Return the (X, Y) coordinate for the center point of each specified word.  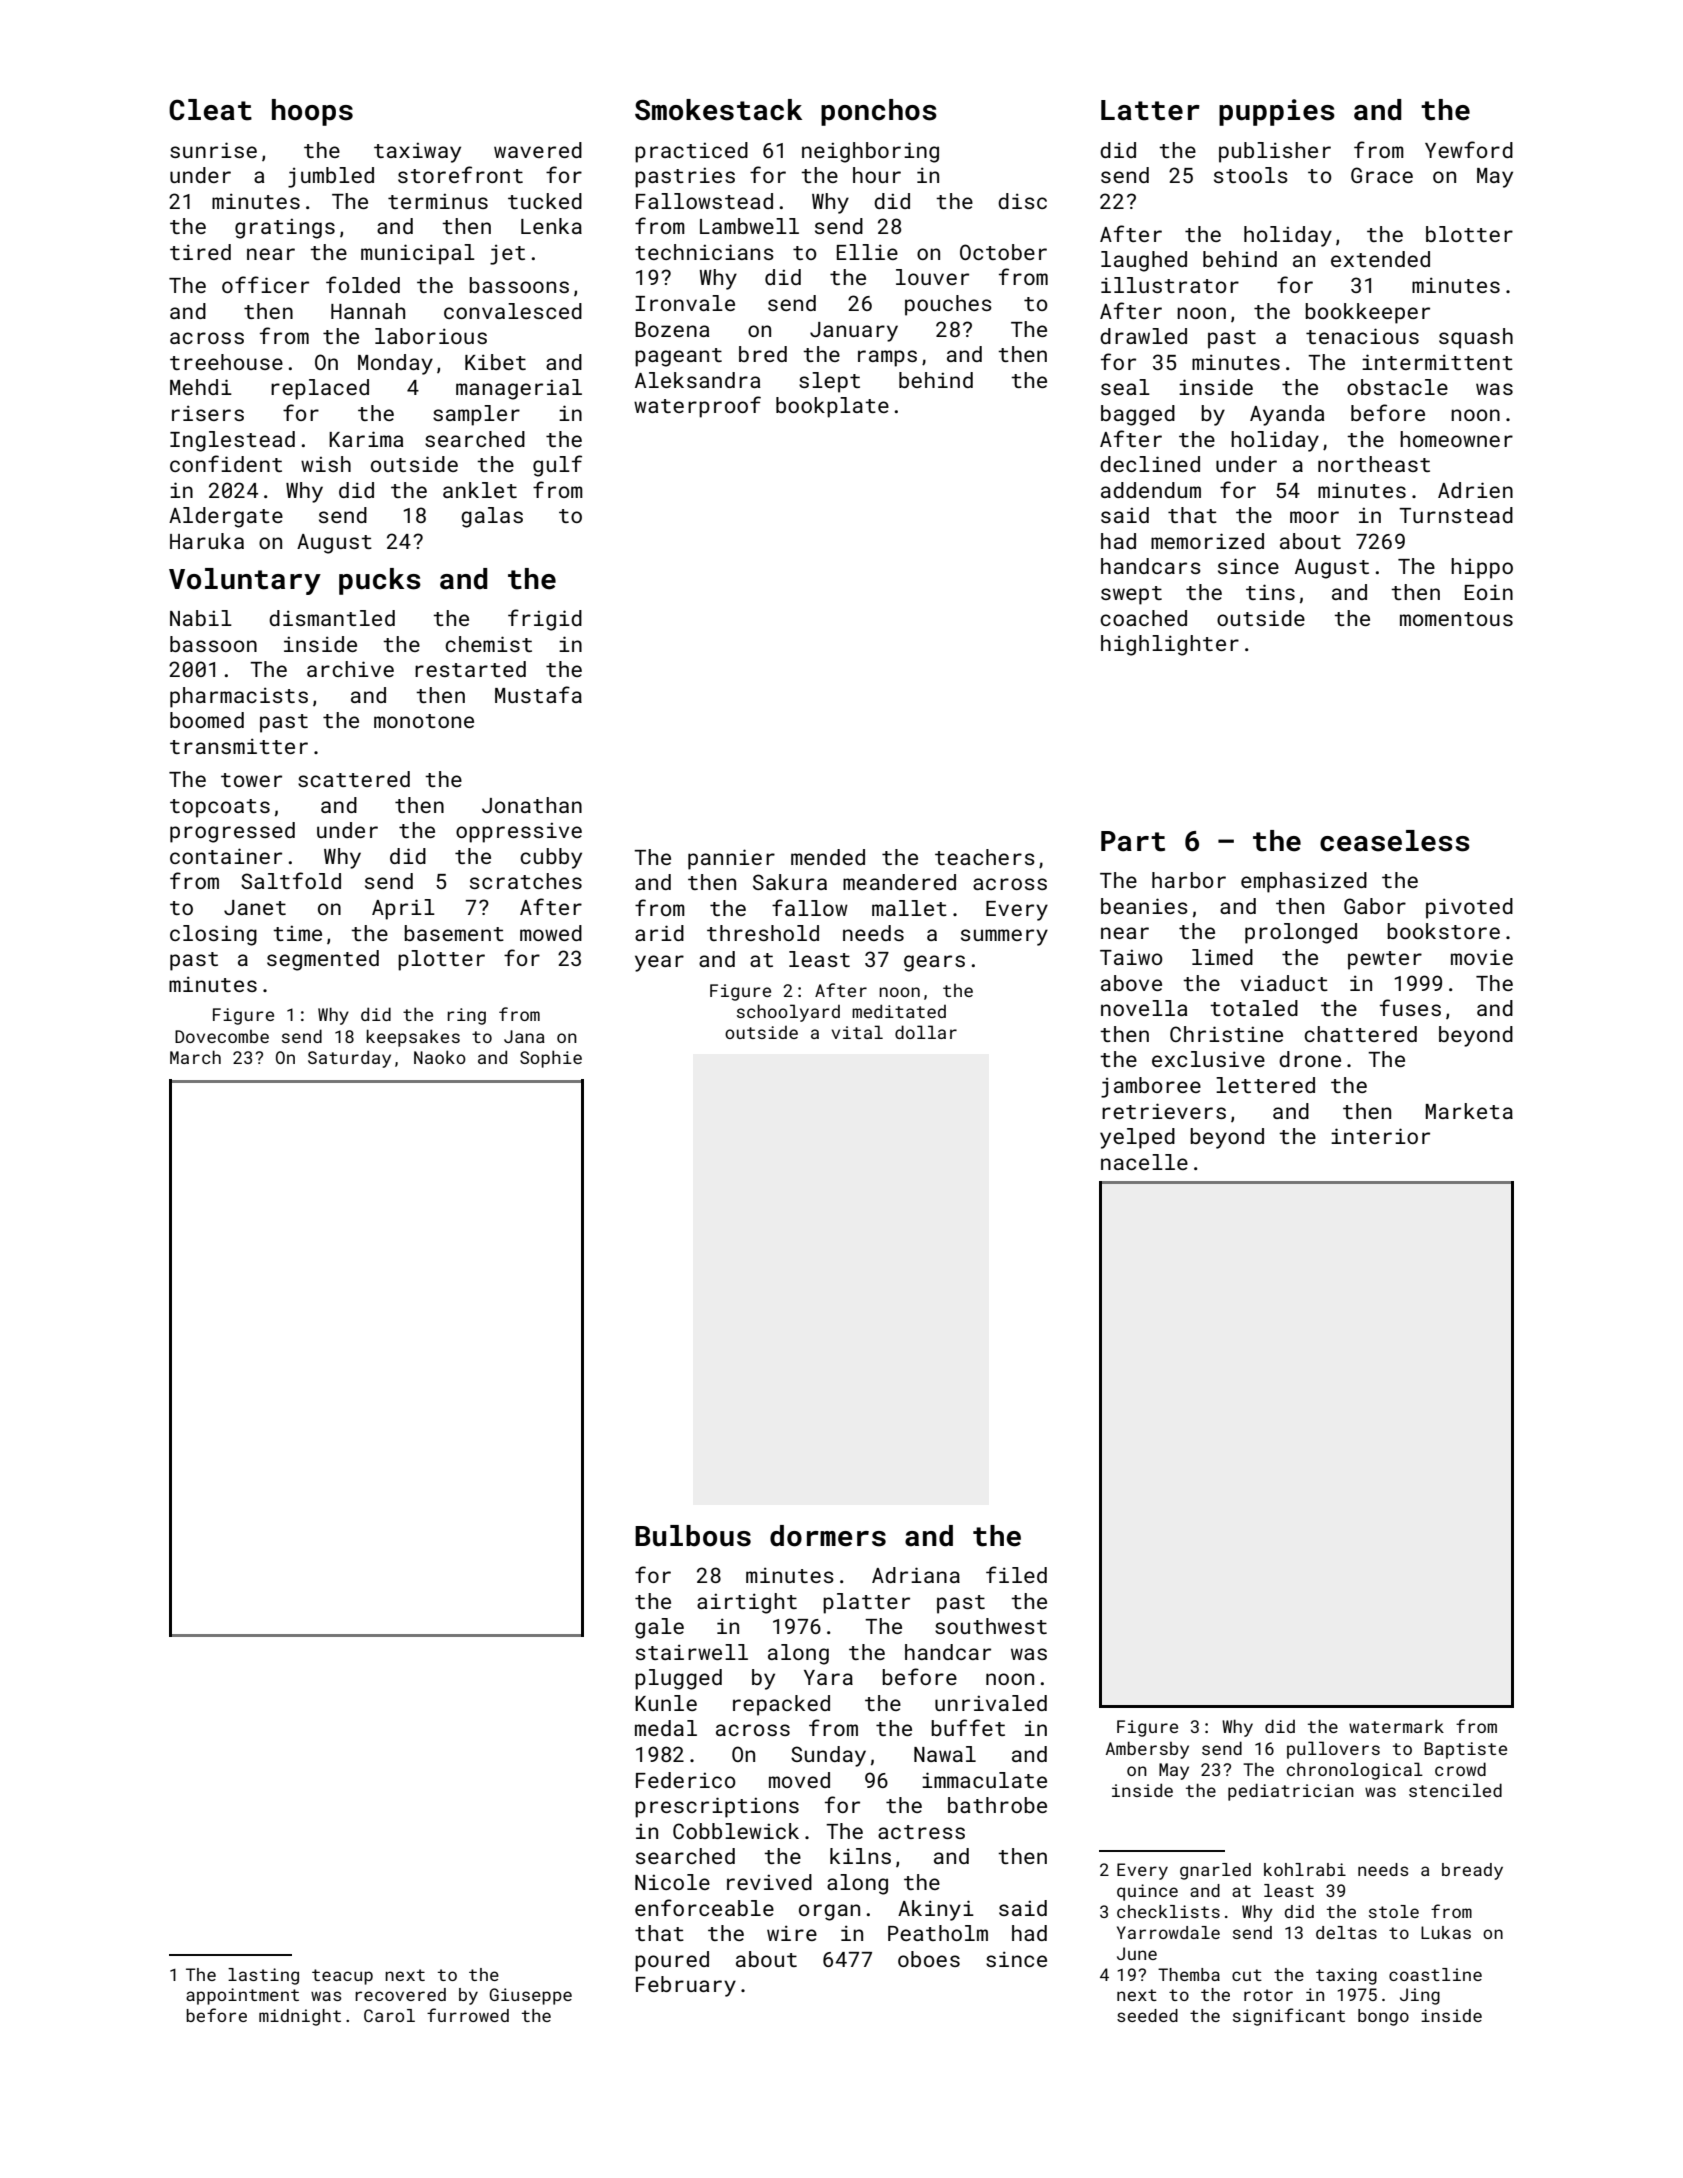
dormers (828, 1536)
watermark (1396, 1726)
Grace (1382, 175)
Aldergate (226, 517)
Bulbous (693, 1536)
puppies (1277, 112)
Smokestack (718, 110)
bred (763, 354)
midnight (300, 2017)
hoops (312, 112)
